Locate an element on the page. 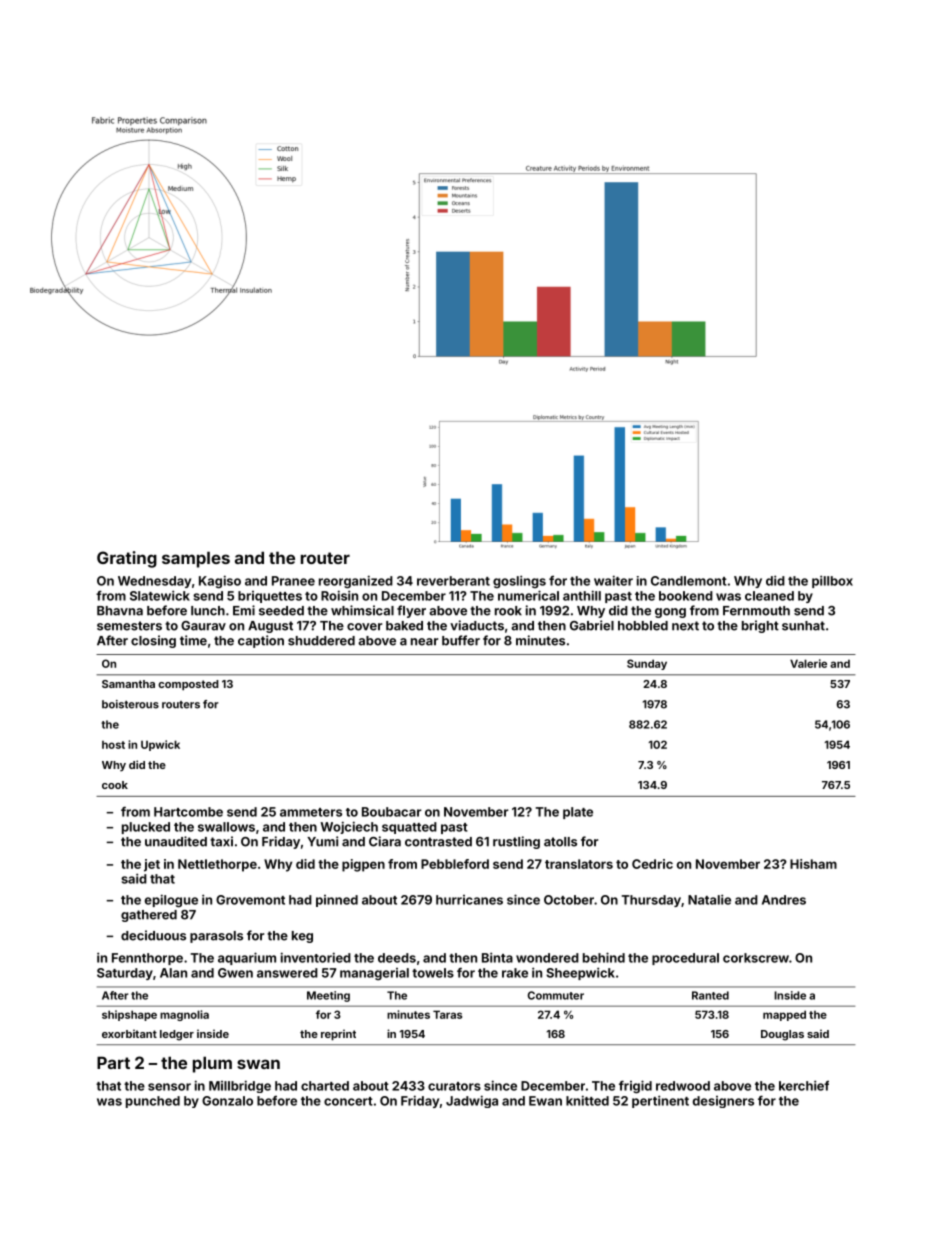  Jadwiga is located at coordinates (472, 1101).
